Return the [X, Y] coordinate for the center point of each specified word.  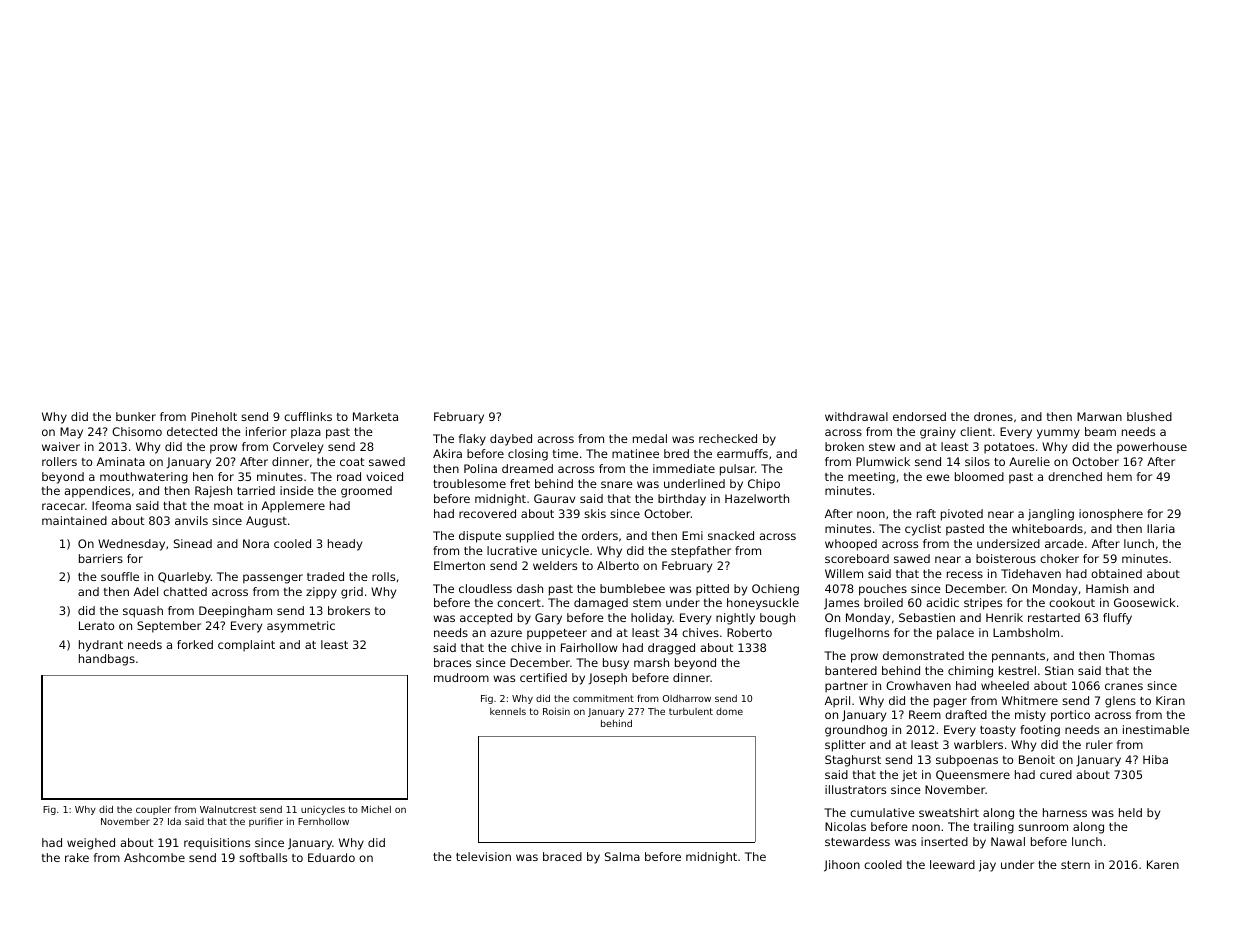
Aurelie [1029, 461]
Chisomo [137, 431]
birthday [682, 500]
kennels [508, 711]
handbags [107, 660]
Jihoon [842, 866]
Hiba [1155, 759]
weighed [91, 844]
